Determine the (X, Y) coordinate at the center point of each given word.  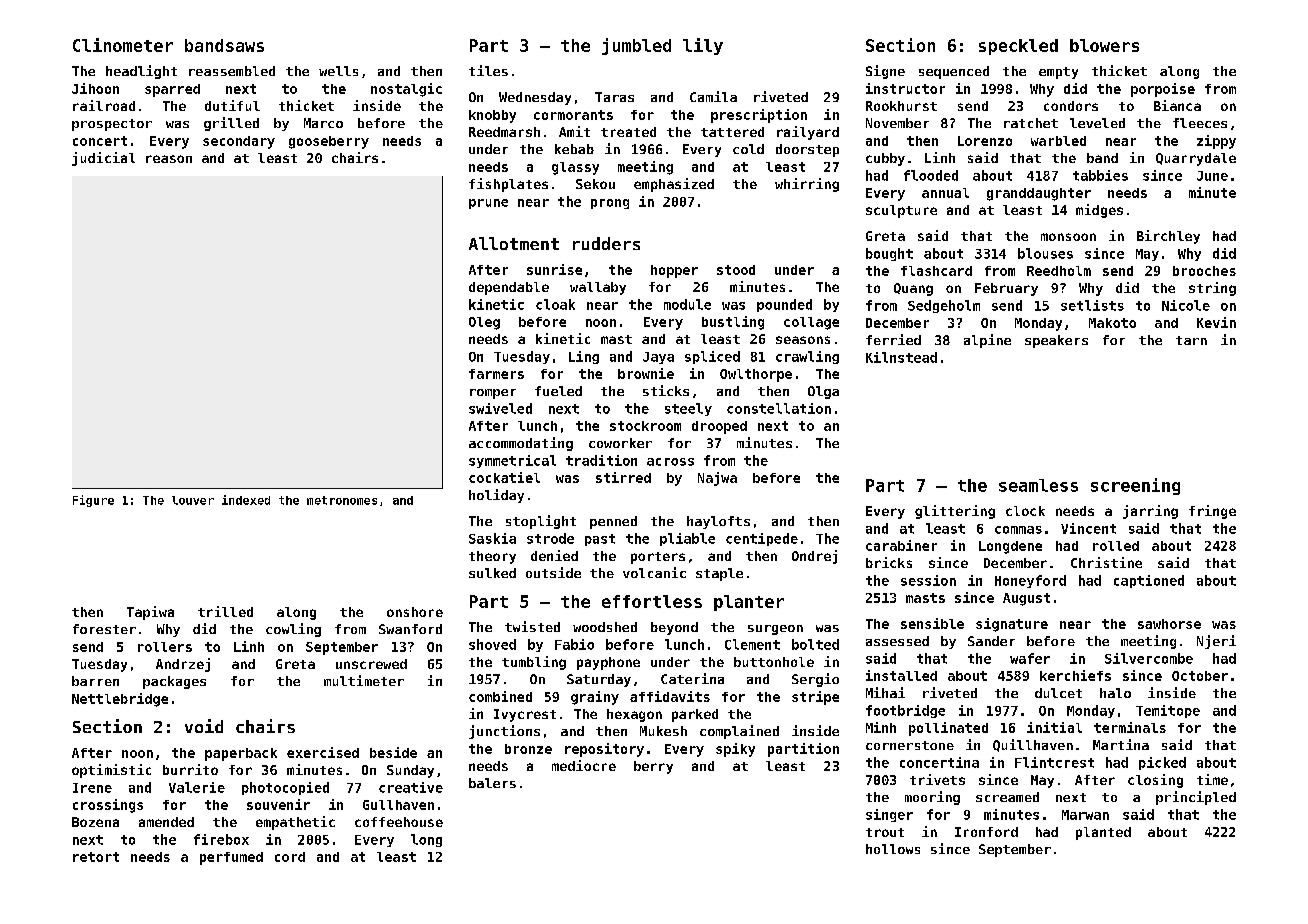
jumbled (636, 46)
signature (1012, 625)
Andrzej (183, 665)
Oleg (484, 323)
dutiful (232, 105)
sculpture (901, 211)
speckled (1018, 47)
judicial (103, 159)
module (687, 304)
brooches (1204, 271)
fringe (1212, 512)
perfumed (231, 858)
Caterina (692, 678)
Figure (93, 501)
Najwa (717, 479)
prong (610, 204)
